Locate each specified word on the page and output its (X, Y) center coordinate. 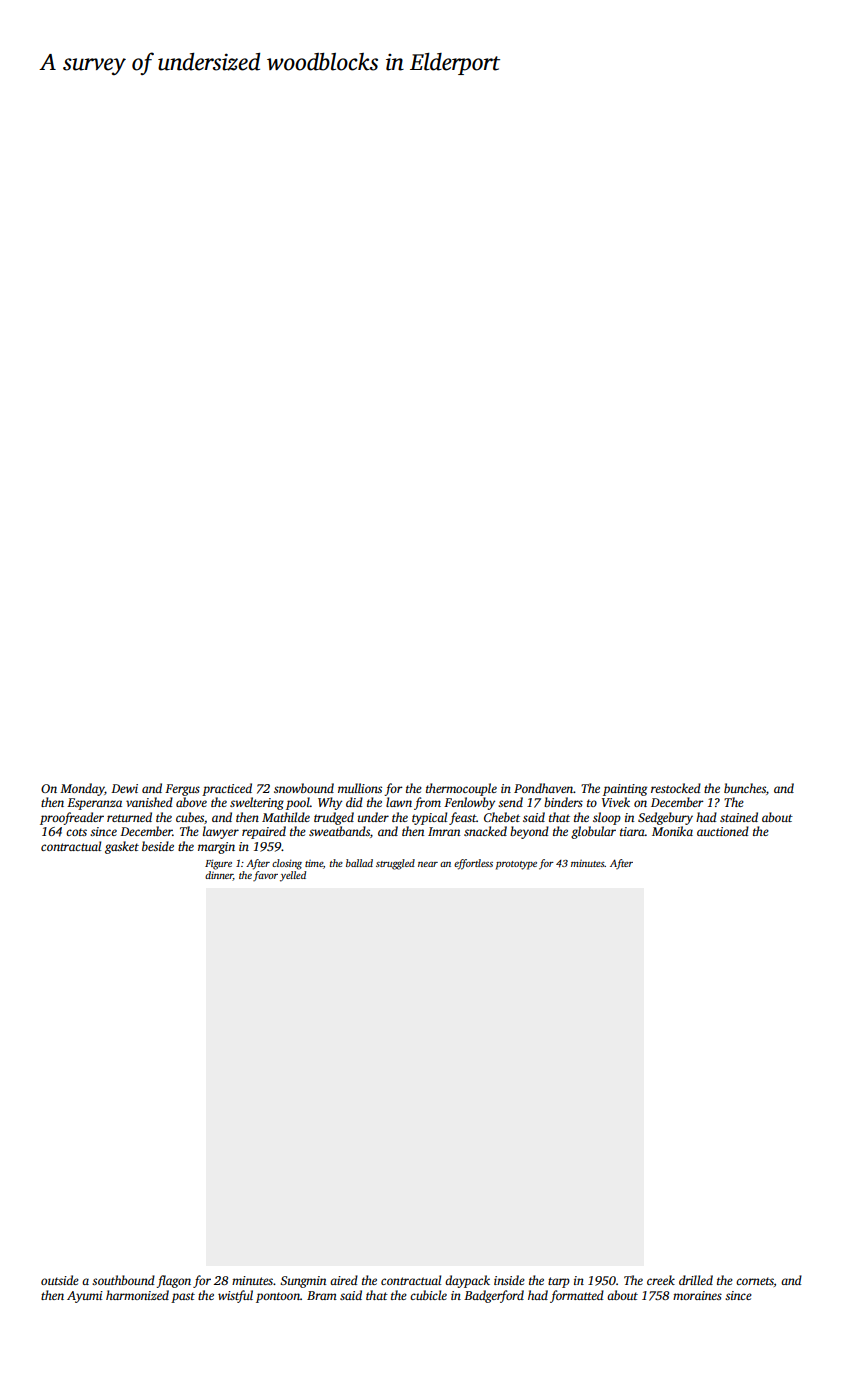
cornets (755, 1281)
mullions (360, 788)
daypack (467, 1281)
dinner (219, 876)
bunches (745, 788)
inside (509, 1280)
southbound (123, 1280)
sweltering (257, 803)
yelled (293, 876)
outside (60, 1280)
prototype (516, 865)
